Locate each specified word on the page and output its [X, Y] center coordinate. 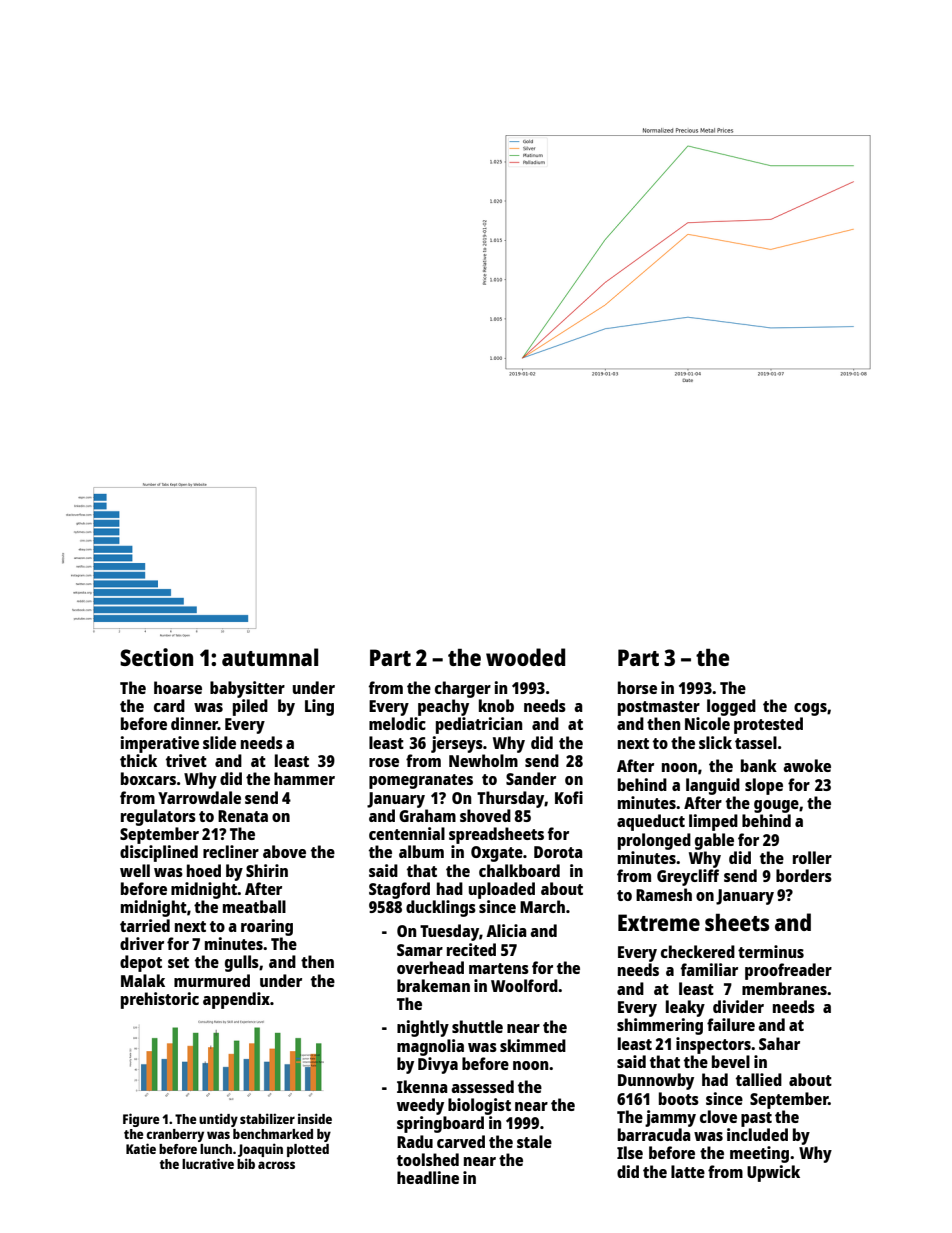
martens [499, 968]
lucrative [208, 1163]
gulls [242, 963]
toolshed [428, 1159]
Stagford [399, 890]
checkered [698, 951]
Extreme [659, 922]
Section [156, 657]
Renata [243, 816]
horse [637, 687]
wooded [525, 657]
